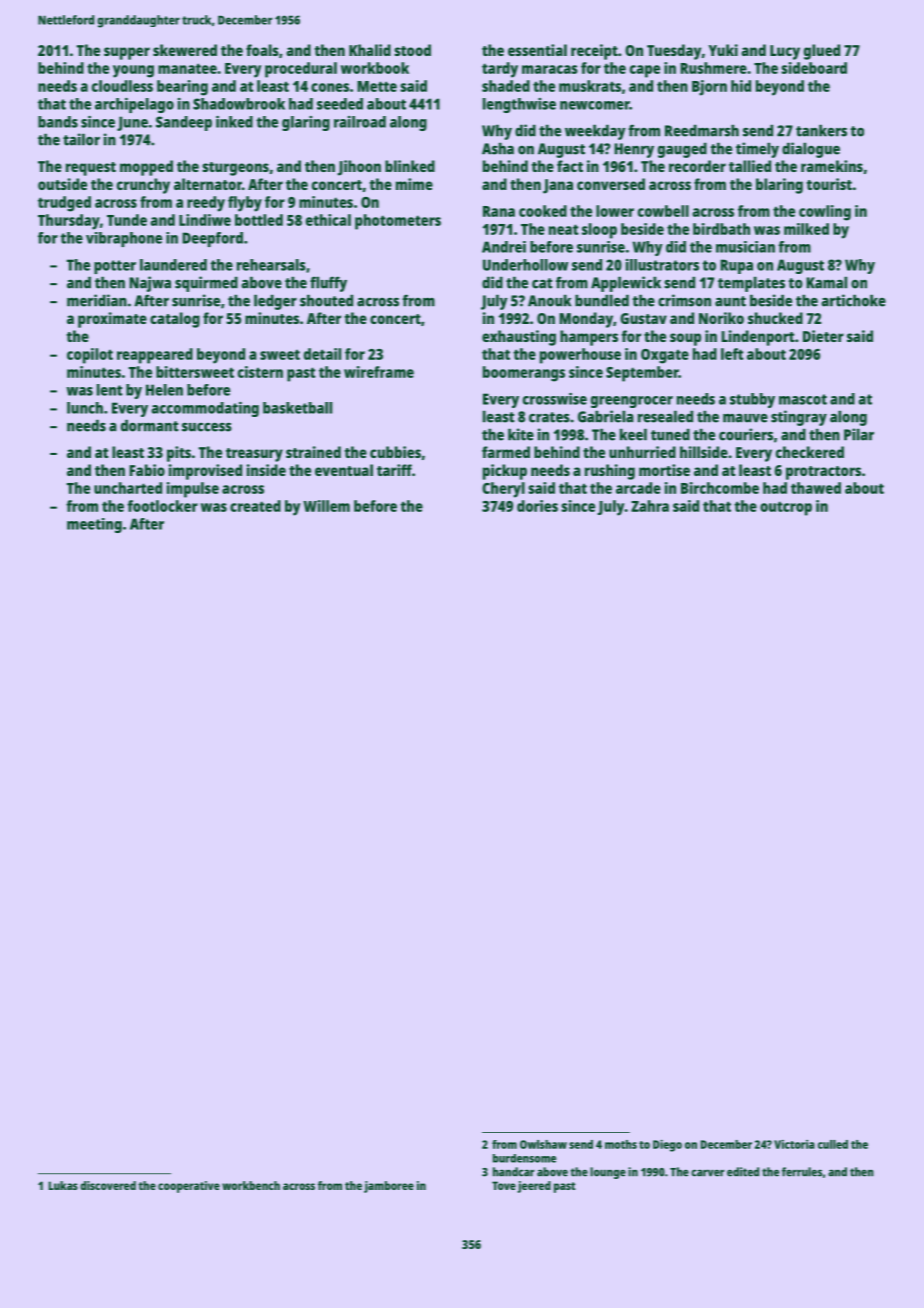 This screenshot has width=924, height=1308. I want to click on treasury, so click(254, 455).
